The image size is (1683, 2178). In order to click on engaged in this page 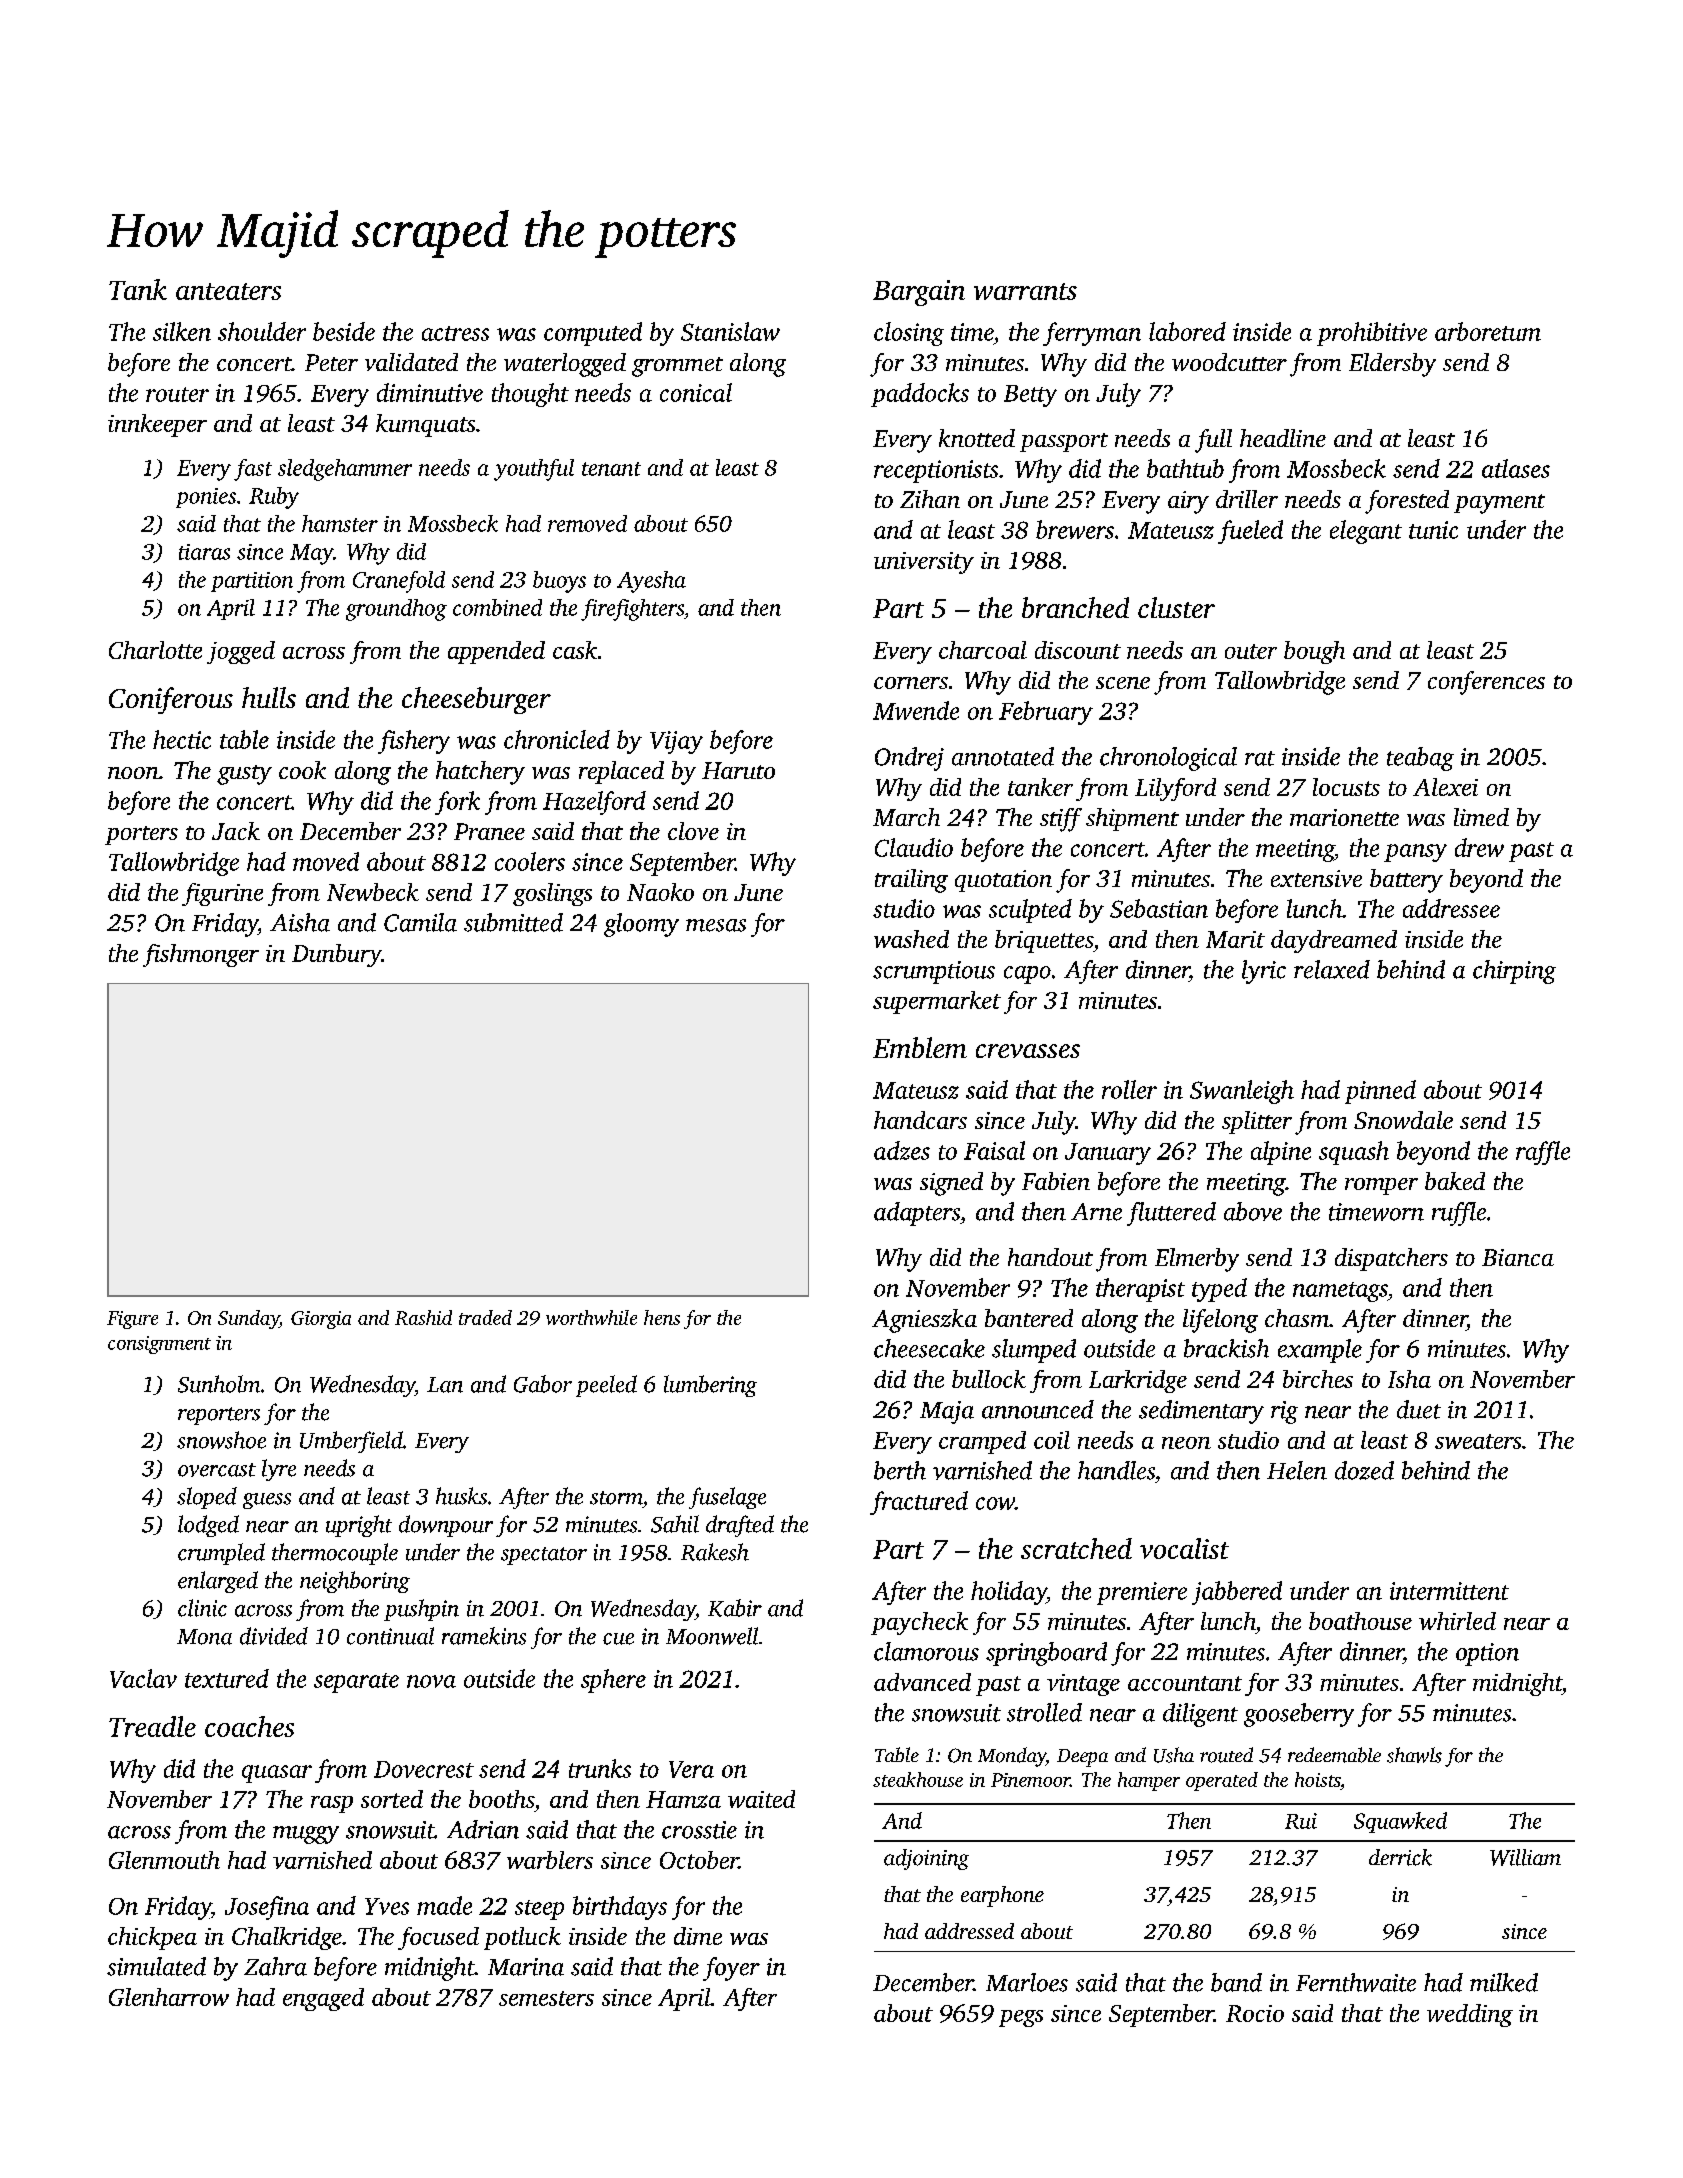, I will do `click(323, 1999)`.
